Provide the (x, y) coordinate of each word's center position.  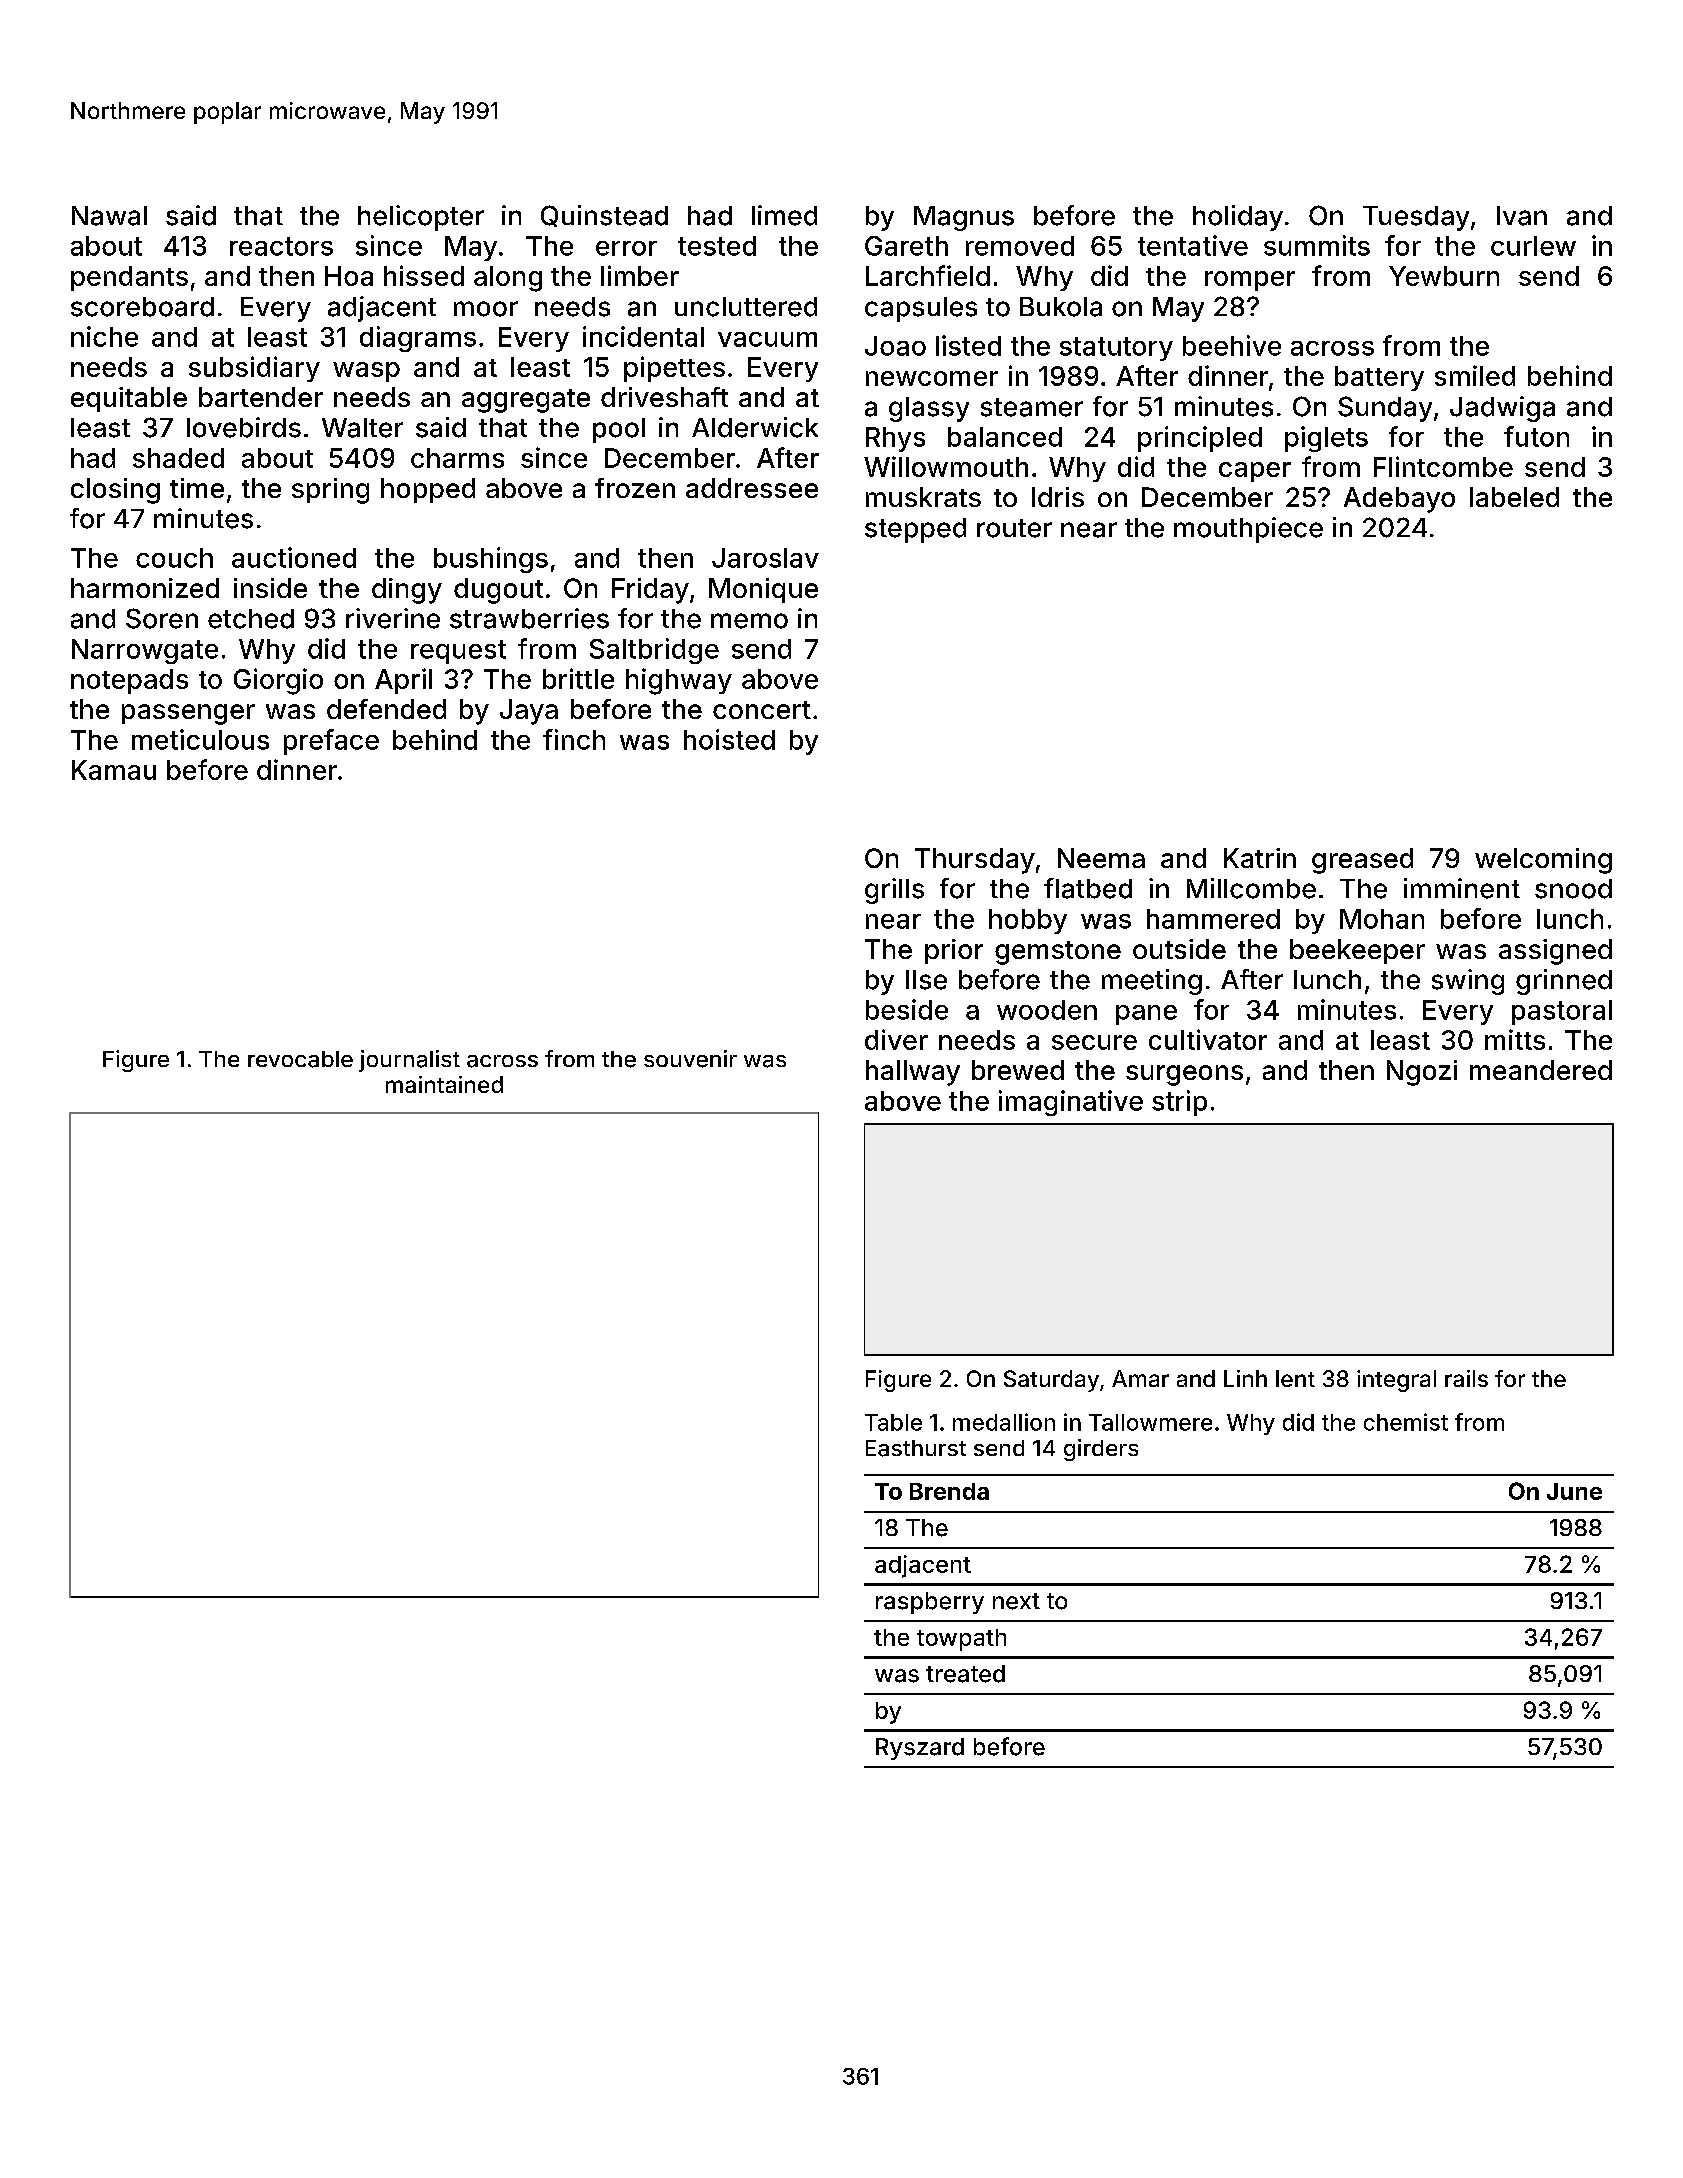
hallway (913, 1073)
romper (1250, 281)
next (1016, 1601)
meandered (1541, 1070)
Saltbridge (654, 651)
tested (717, 246)
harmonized (145, 588)
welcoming (1543, 861)
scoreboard (142, 307)
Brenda (949, 1491)
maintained (444, 1084)
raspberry (930, 1603)
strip (1179, 1103)
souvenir (690, 1059)
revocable (300, 1059)
